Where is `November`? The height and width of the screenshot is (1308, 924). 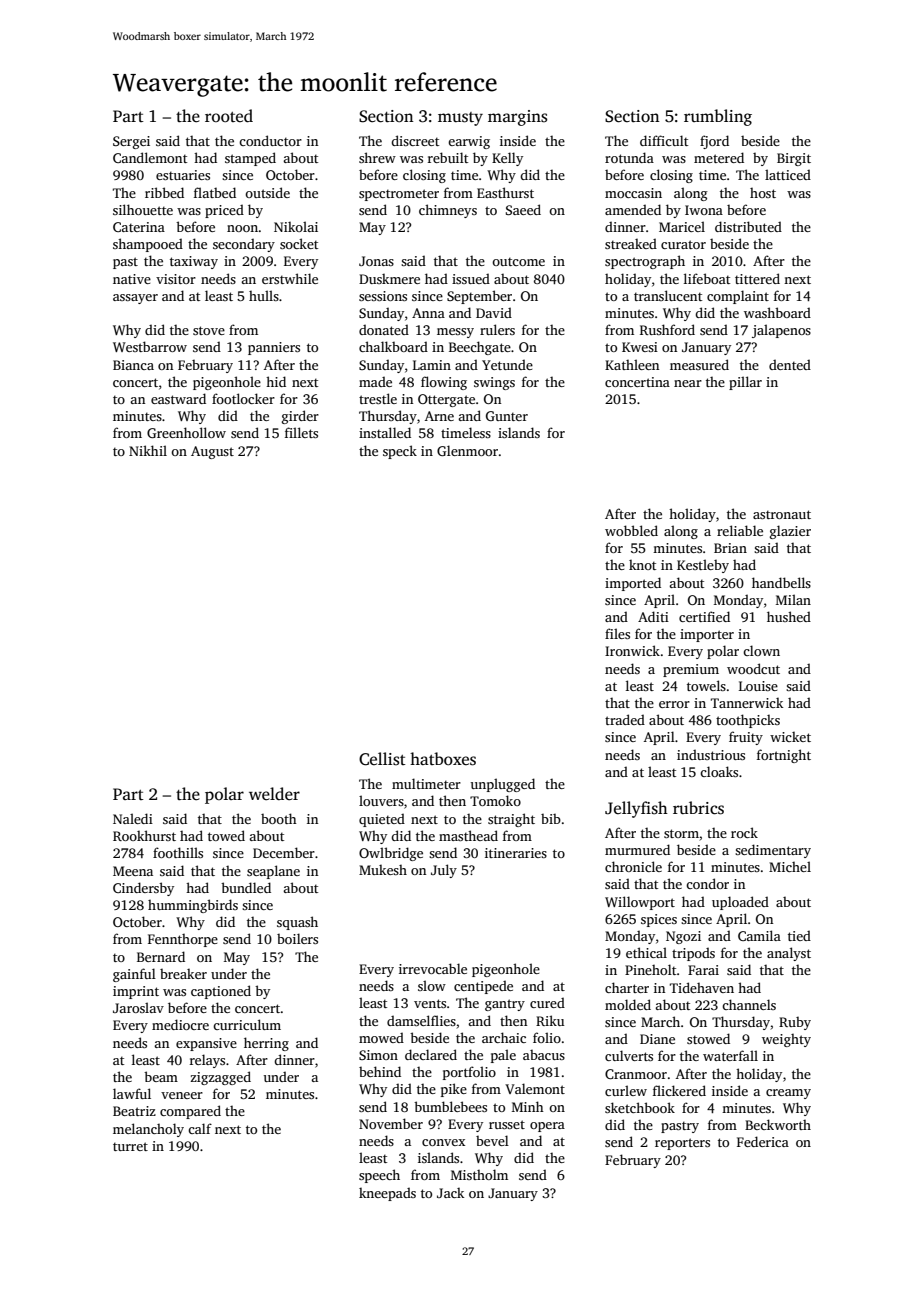 November is located at coordinates (391, 1123).
